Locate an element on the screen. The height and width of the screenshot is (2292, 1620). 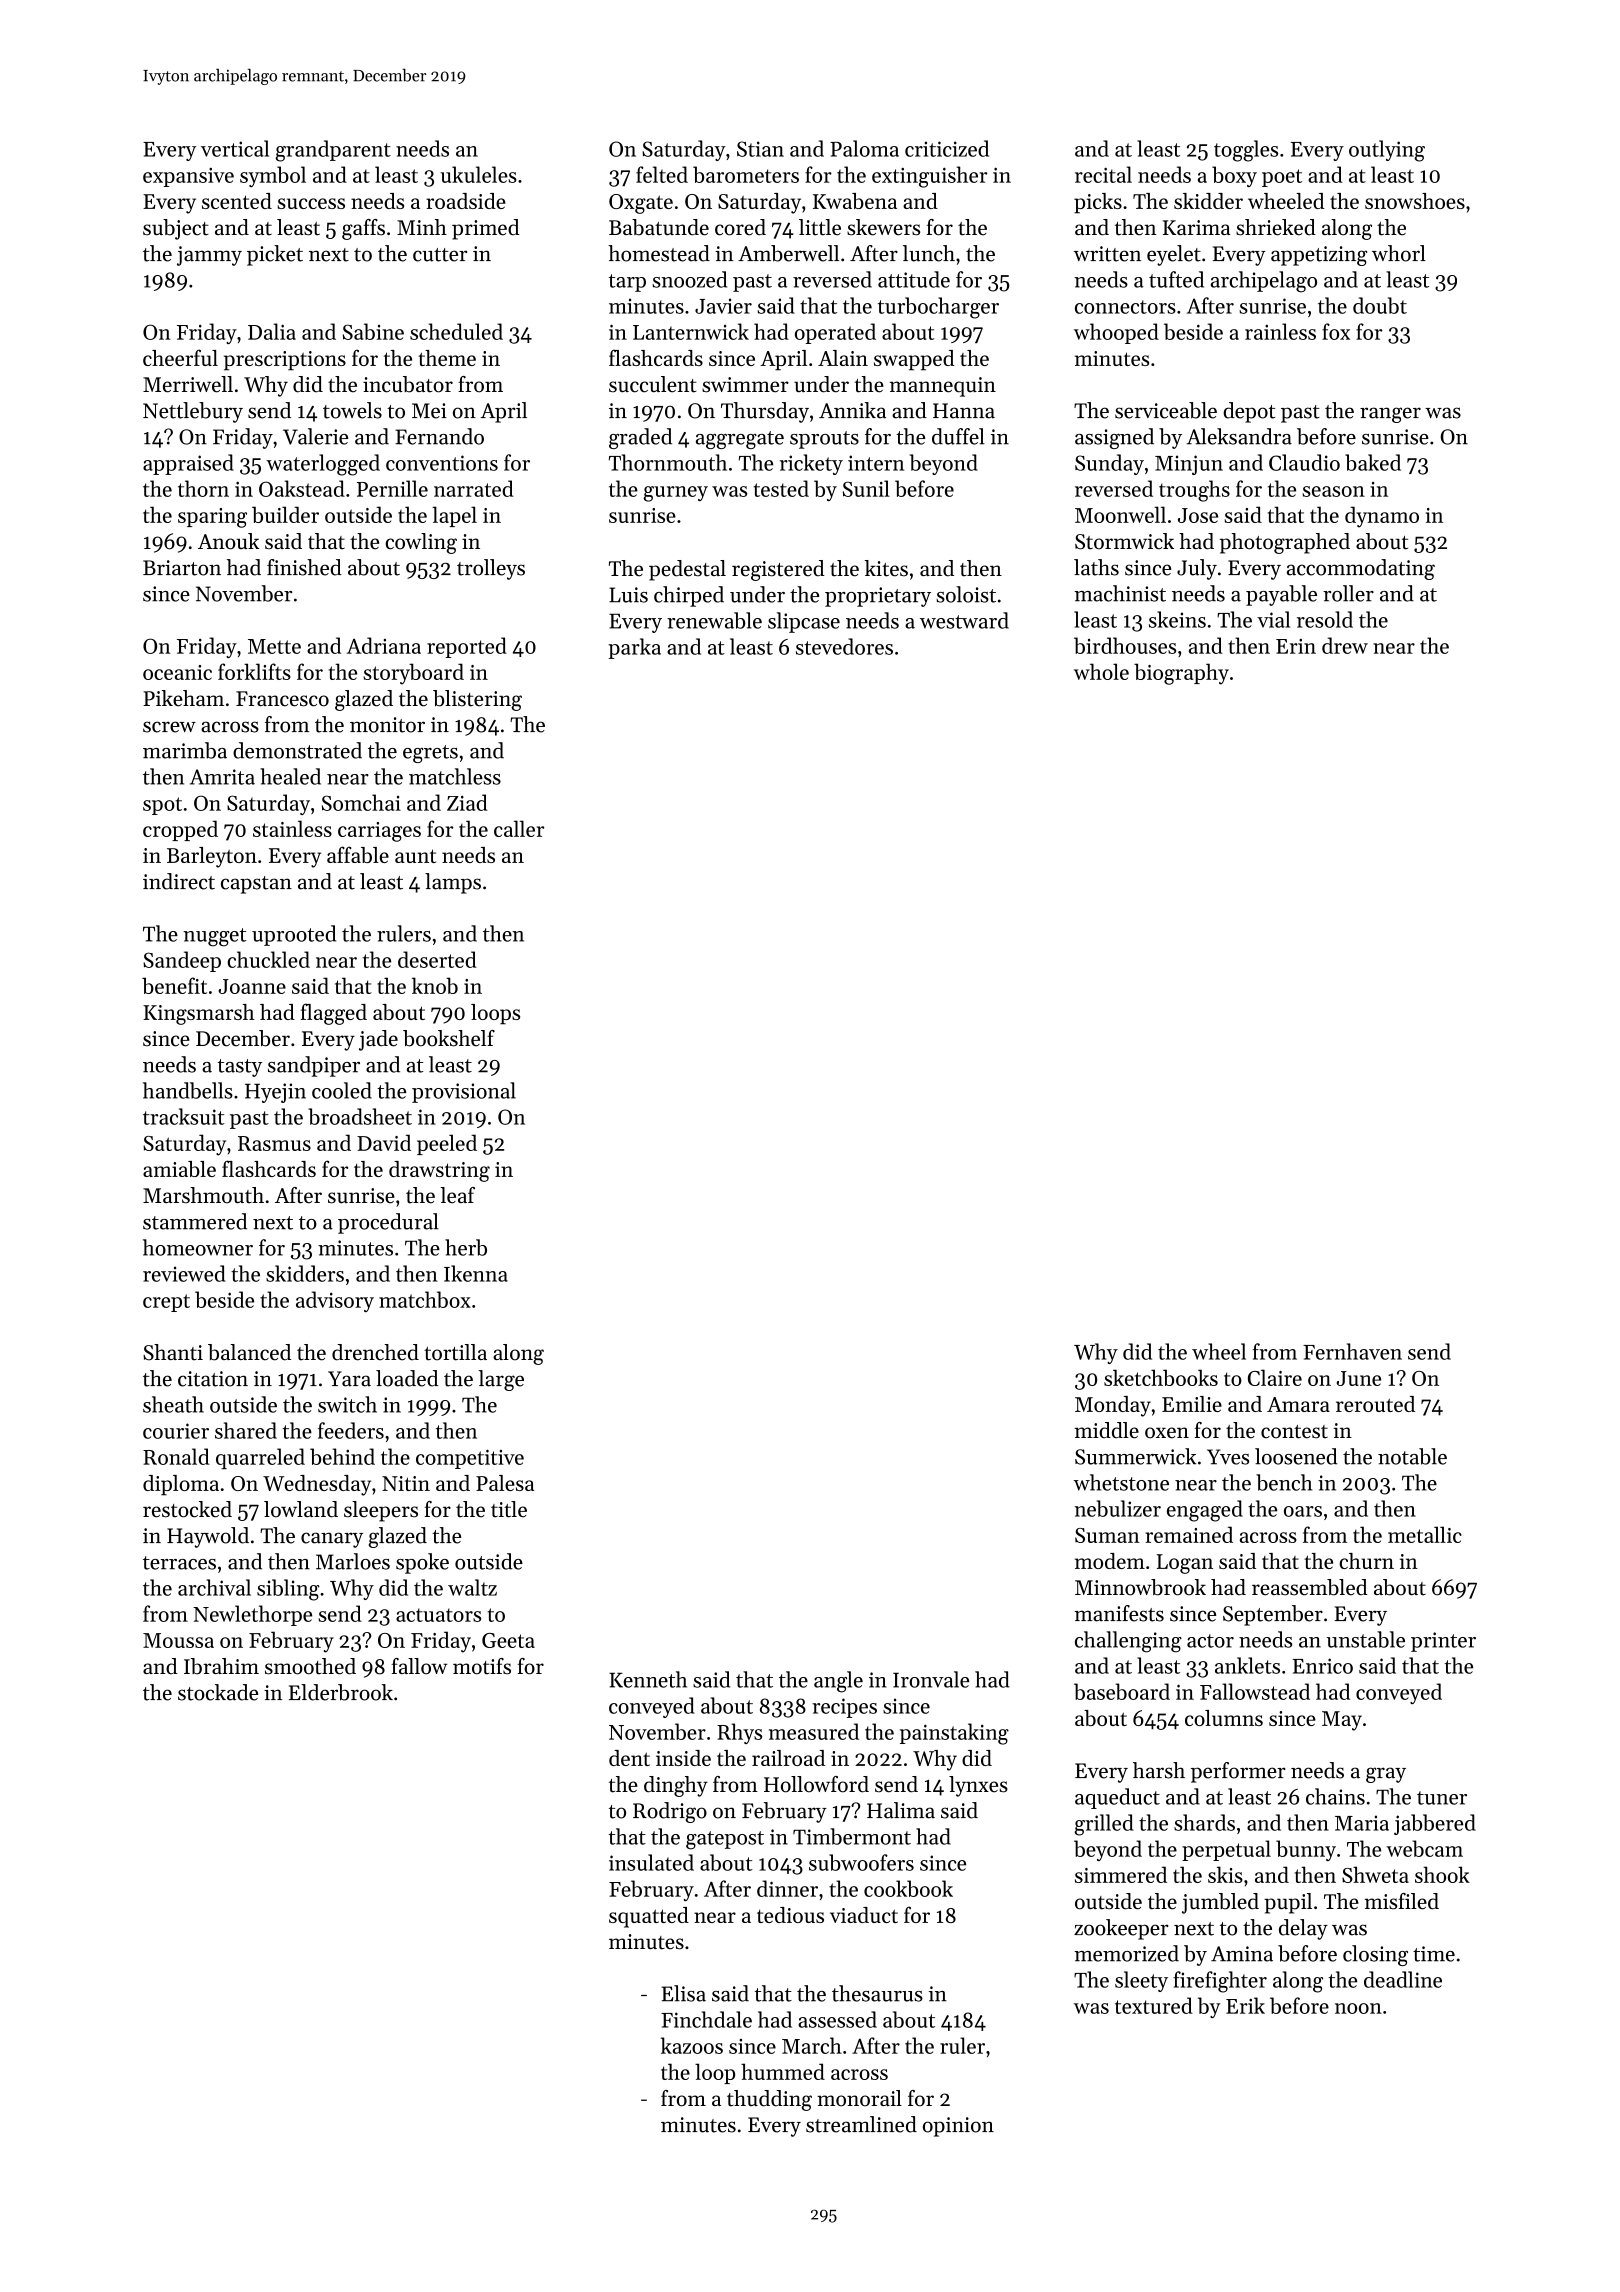
soloist is located at coordinates (966, 594).
